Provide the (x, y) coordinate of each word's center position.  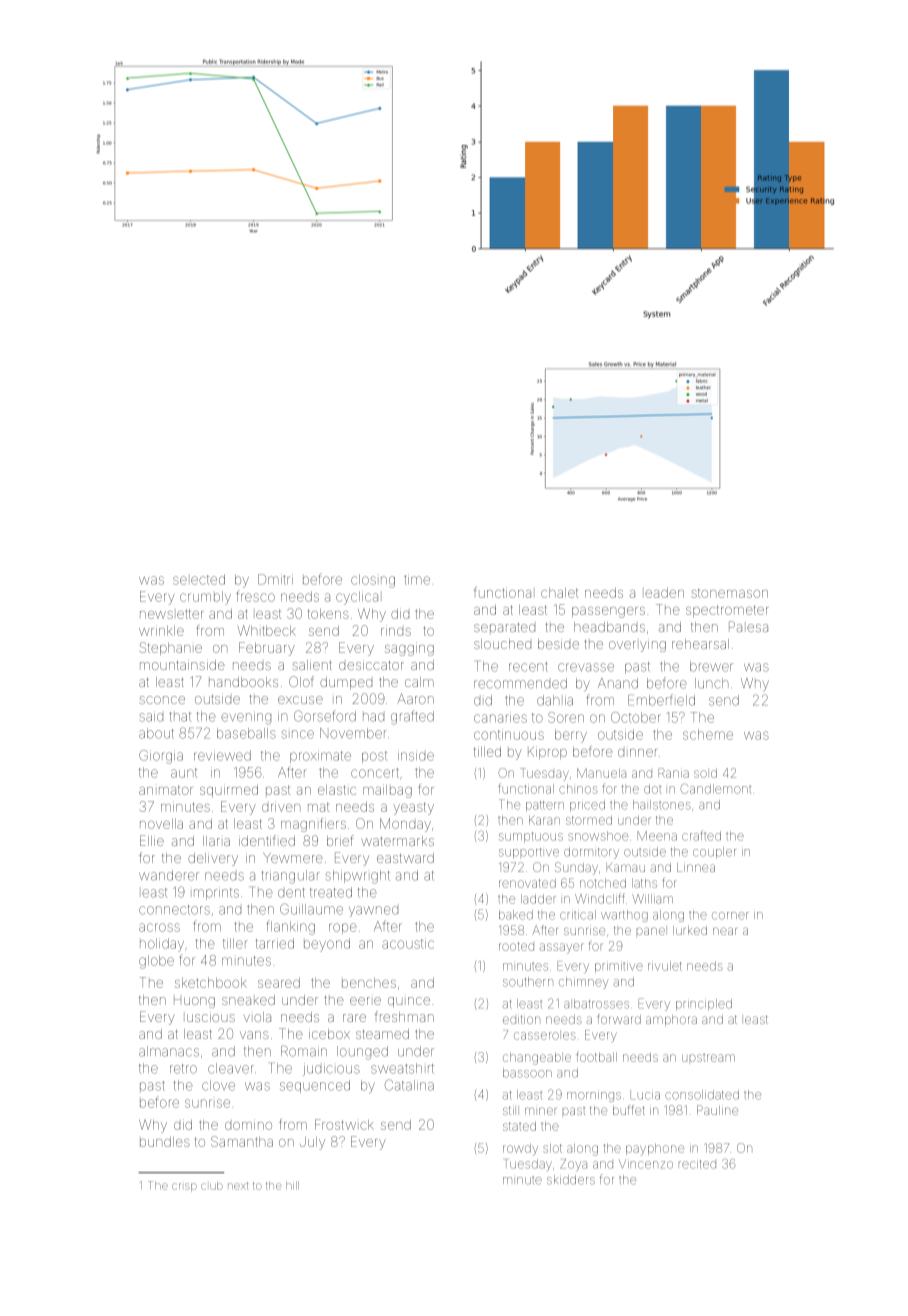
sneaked (248, 1000)
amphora (671, 1020)
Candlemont (715, 789)
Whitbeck (267, 630)
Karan (544, 820)
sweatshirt (402, 1068)
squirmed (229, 790)
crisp (184, 1187)
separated (504, 627)
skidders (571, 1180)
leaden (664, 593)
